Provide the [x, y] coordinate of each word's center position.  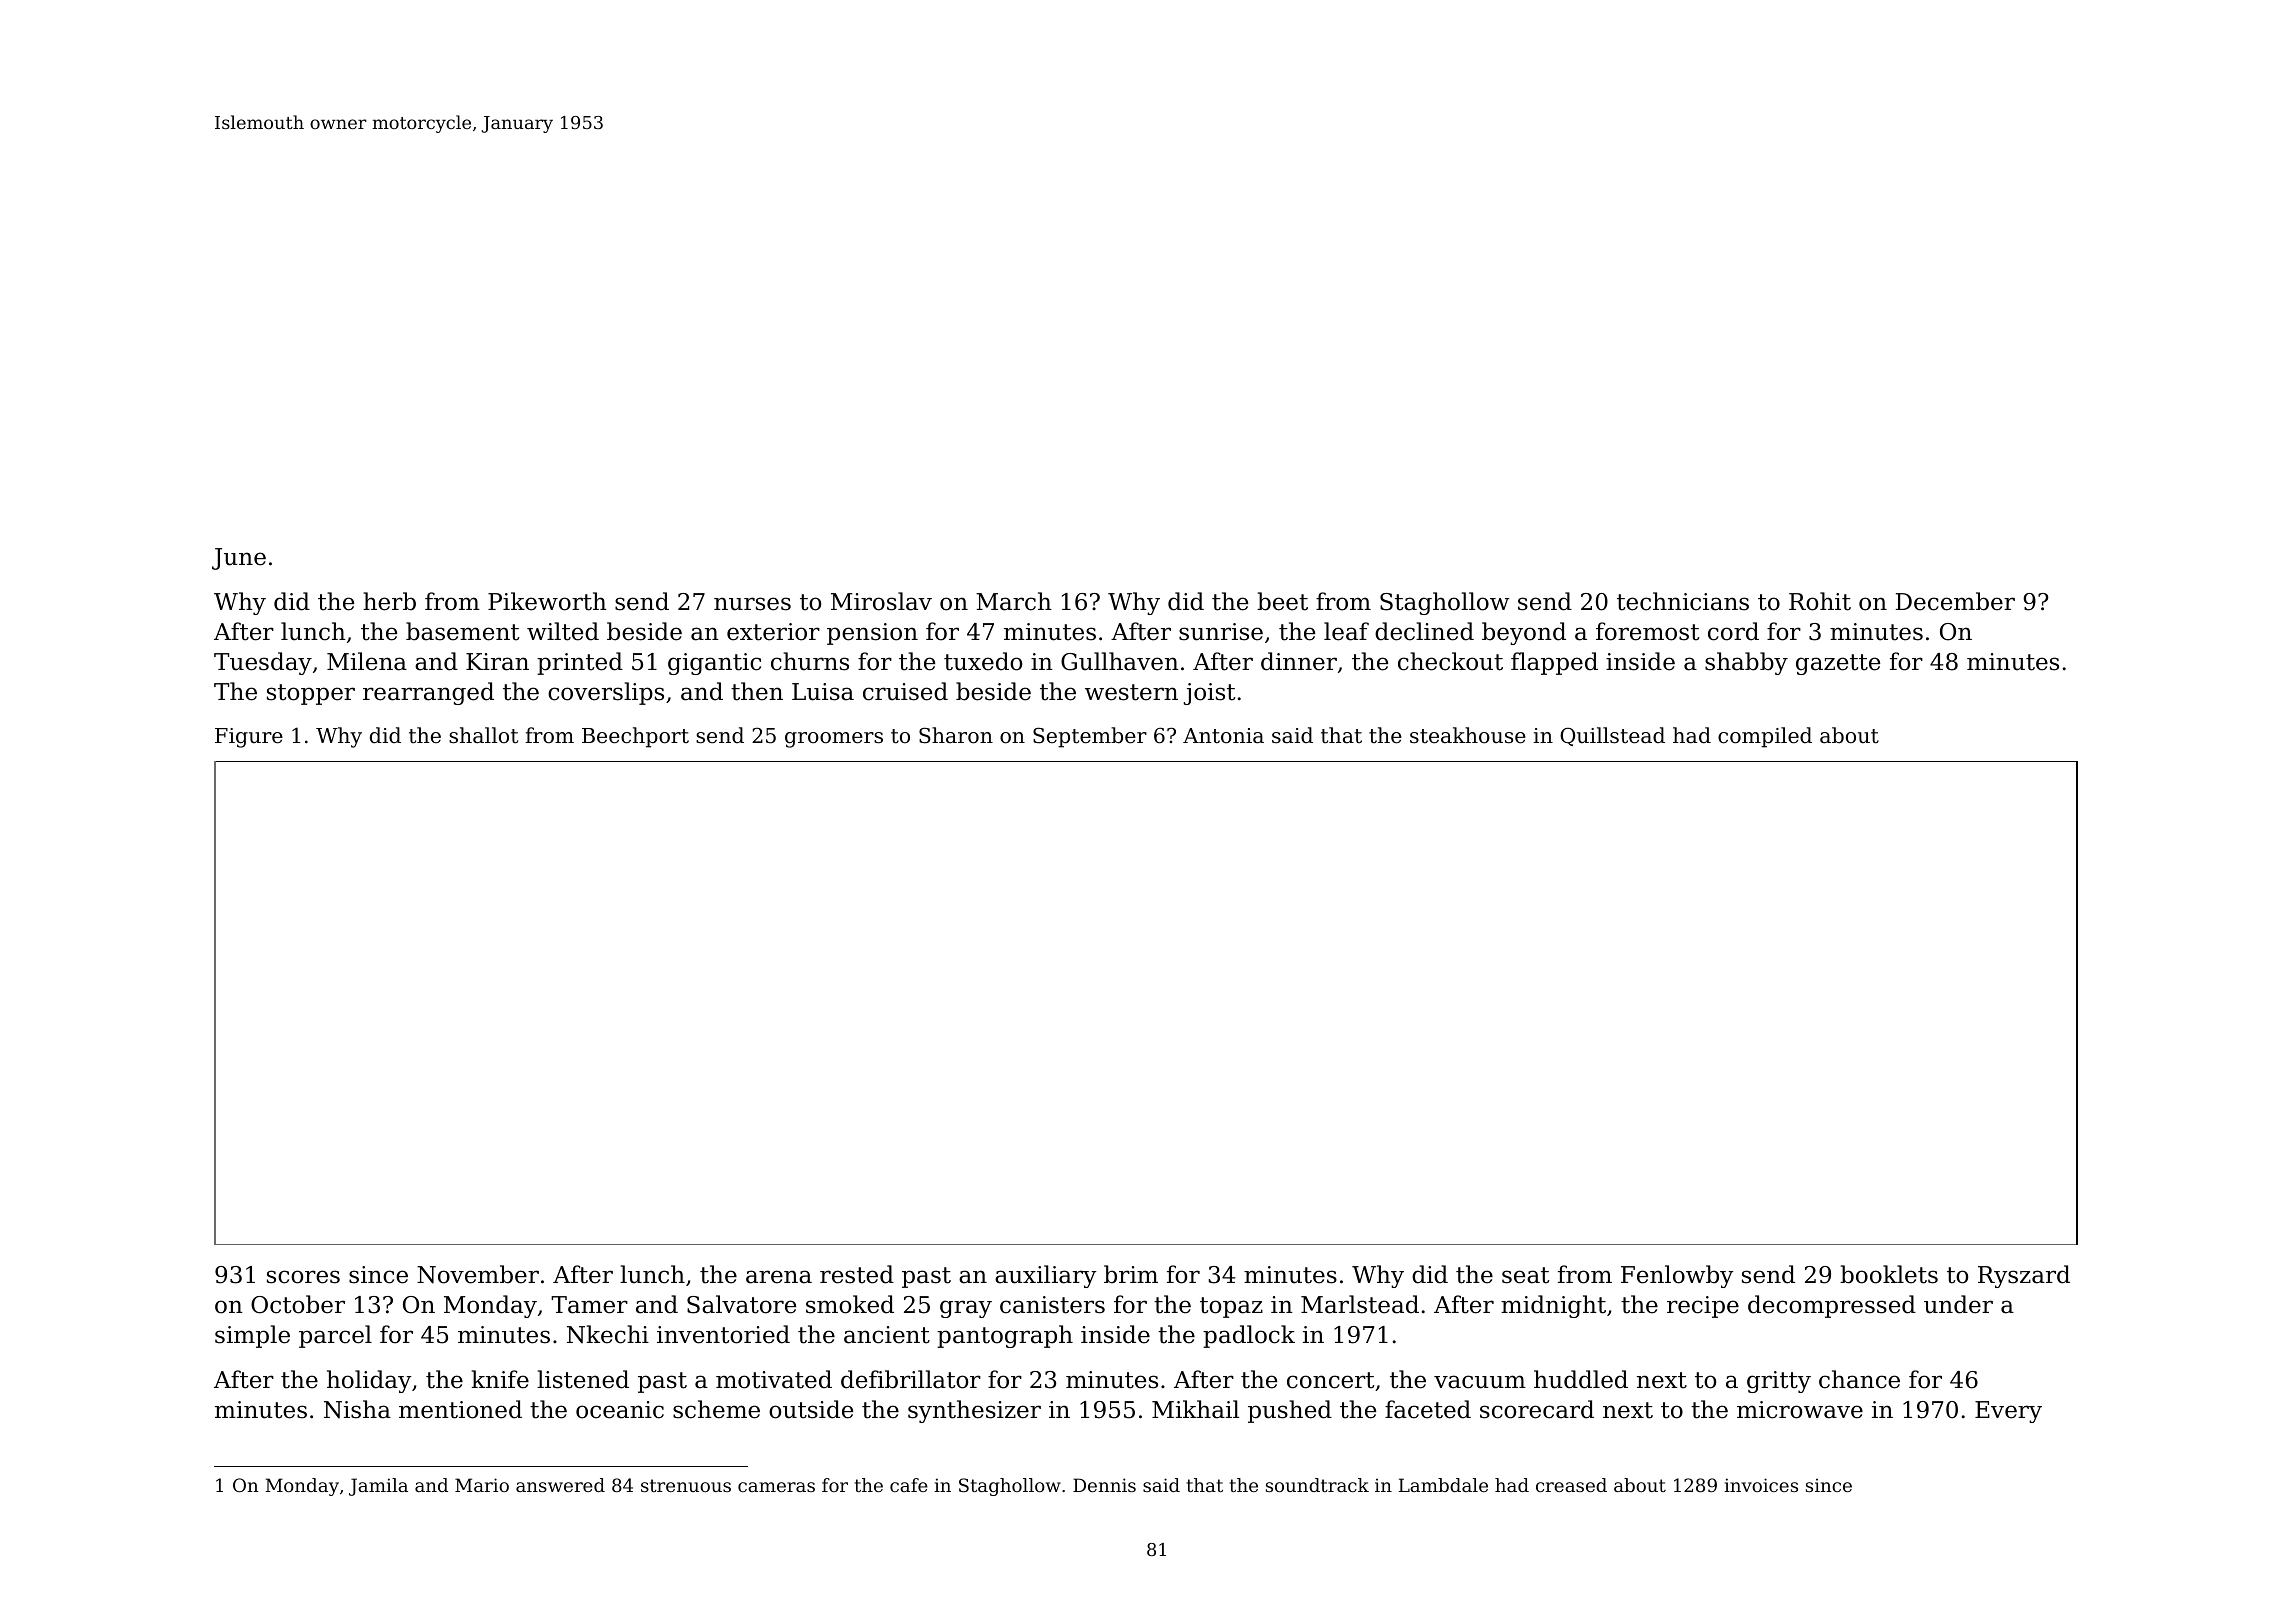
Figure [249, 738]
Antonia [1223, 736]
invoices [1761, 1485]
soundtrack [1317, 1485]
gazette [1838, 664]
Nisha [357, 1409]
